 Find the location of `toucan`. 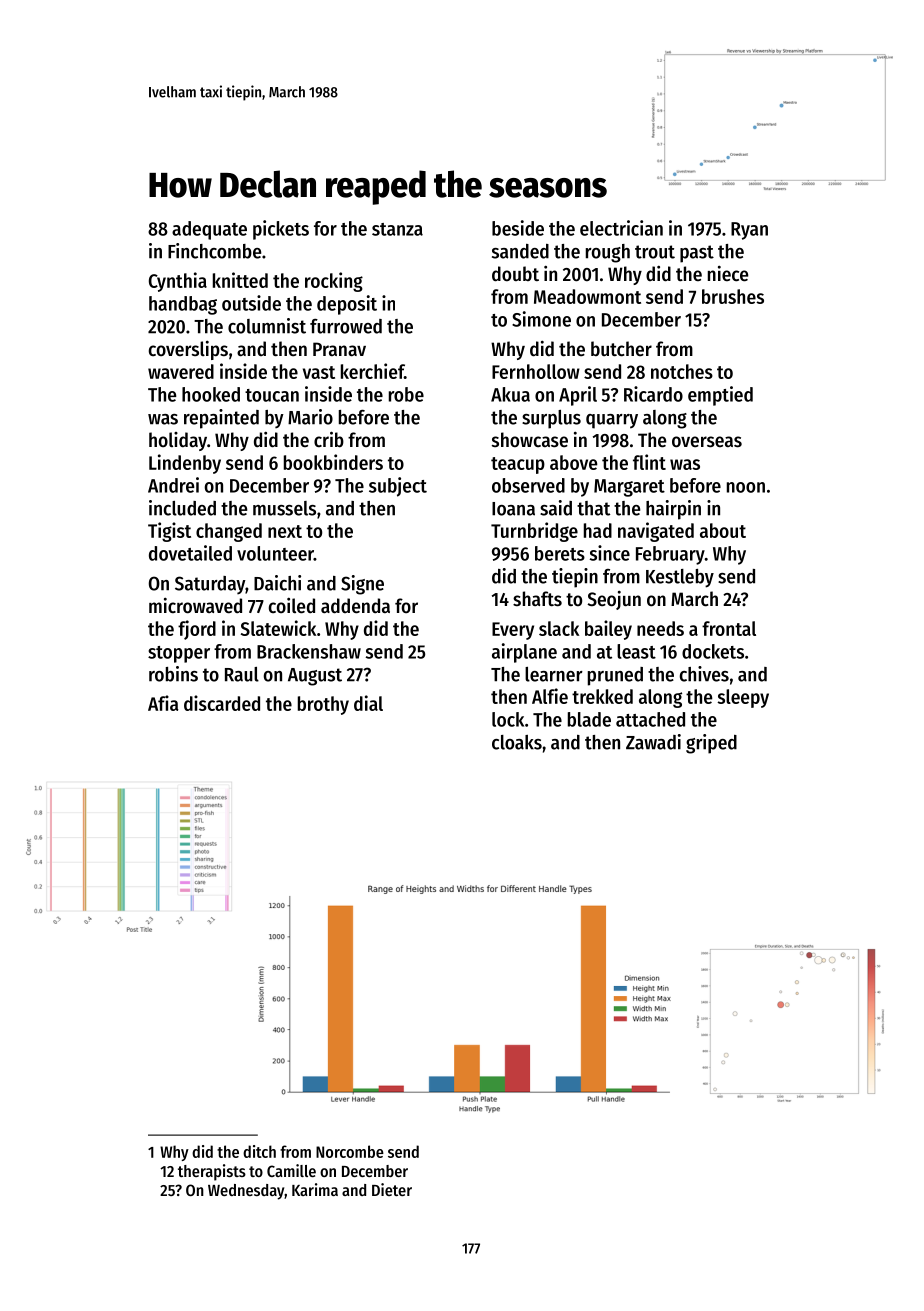

toucan is located at coordinates (272, 395).
